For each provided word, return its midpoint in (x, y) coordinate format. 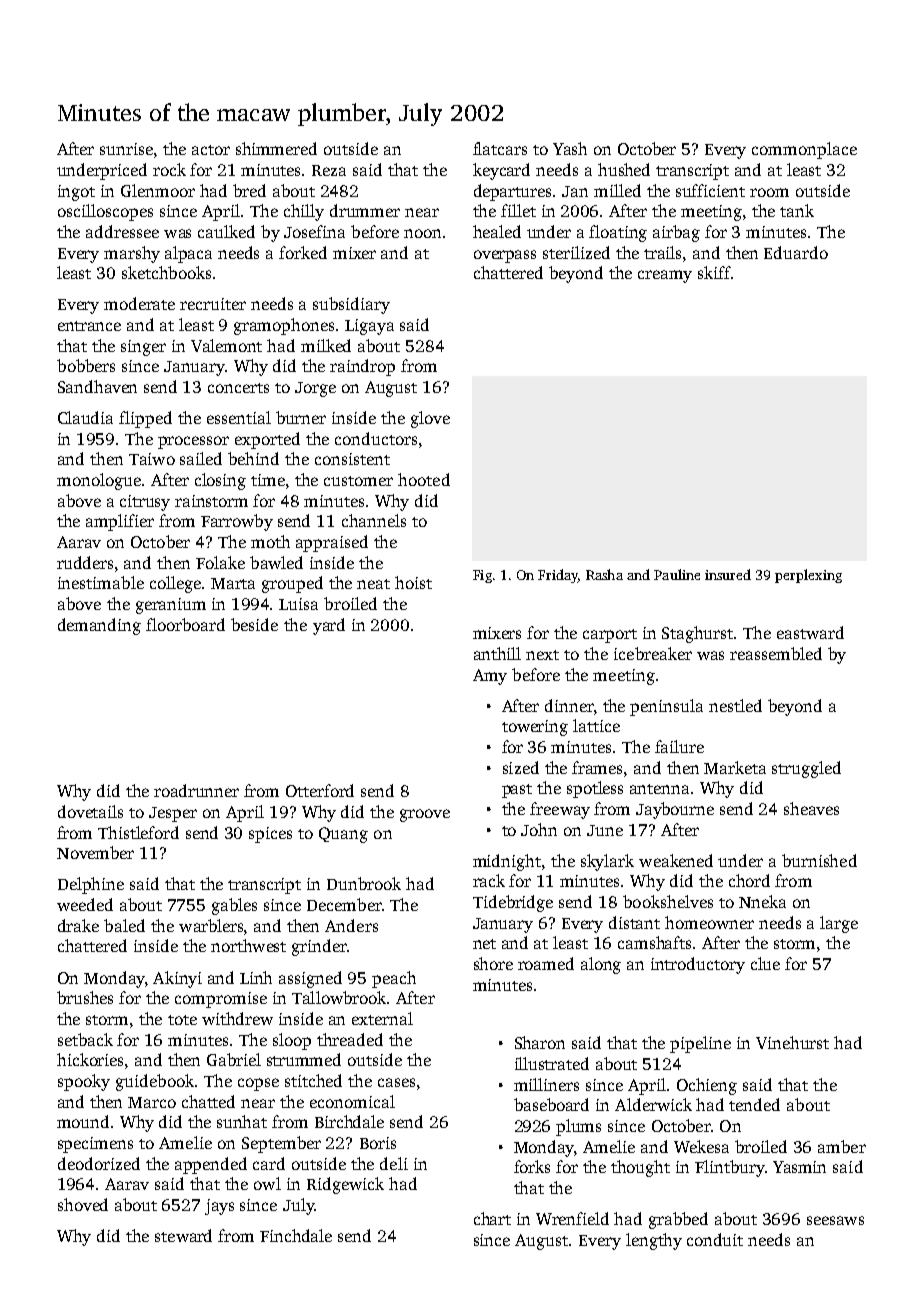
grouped (292, 584)
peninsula (666, 707)
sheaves (811, 808)
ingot (76, 193)
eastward (810, 632)
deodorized (99, 1163)
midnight (507, 862)
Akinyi (177, 979)
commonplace (804, 150)
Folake (220, 562)
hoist (413, 582)
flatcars (500, 148)
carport (610, 636)
